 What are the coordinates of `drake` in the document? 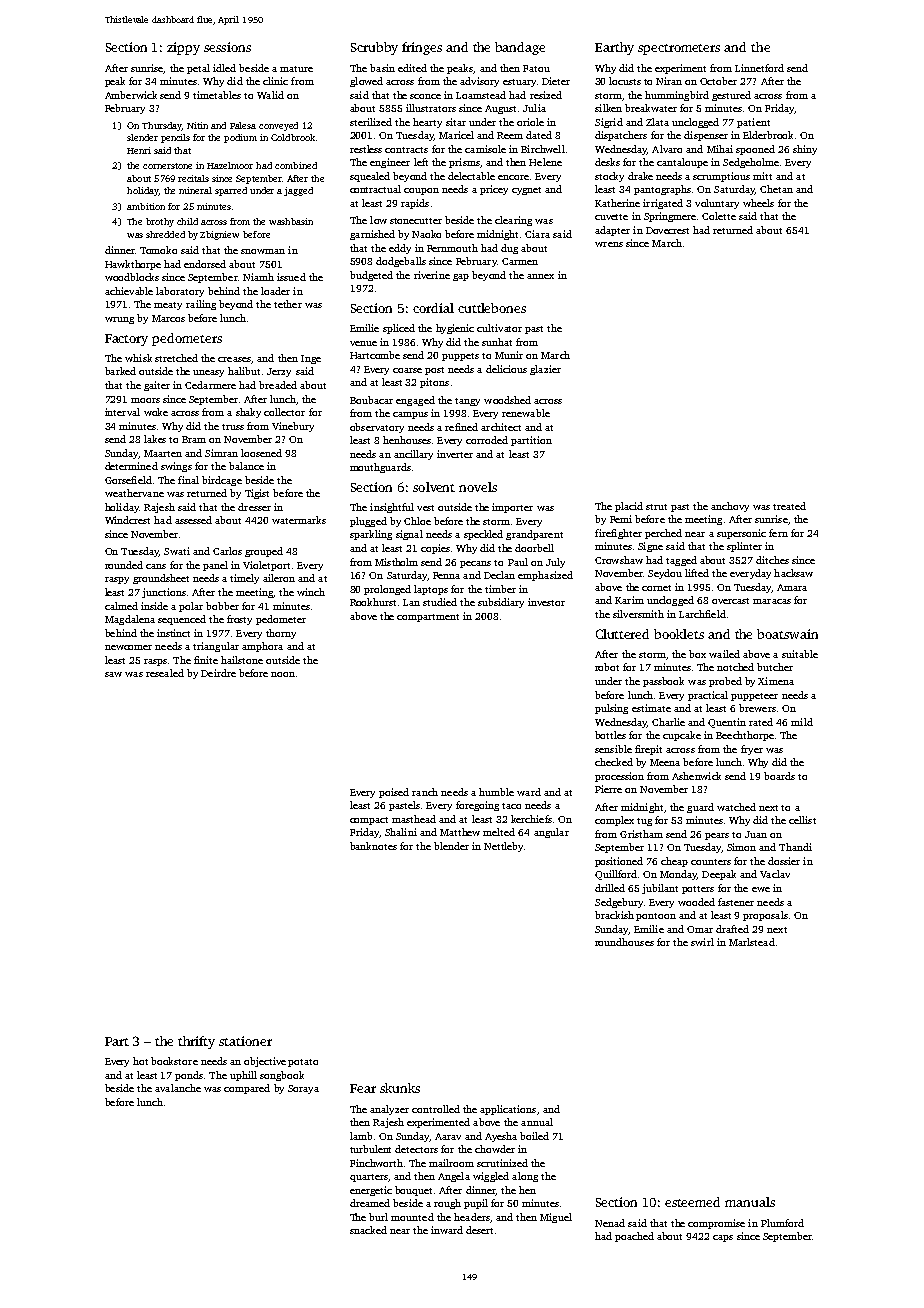 It's located at (640, 176).
